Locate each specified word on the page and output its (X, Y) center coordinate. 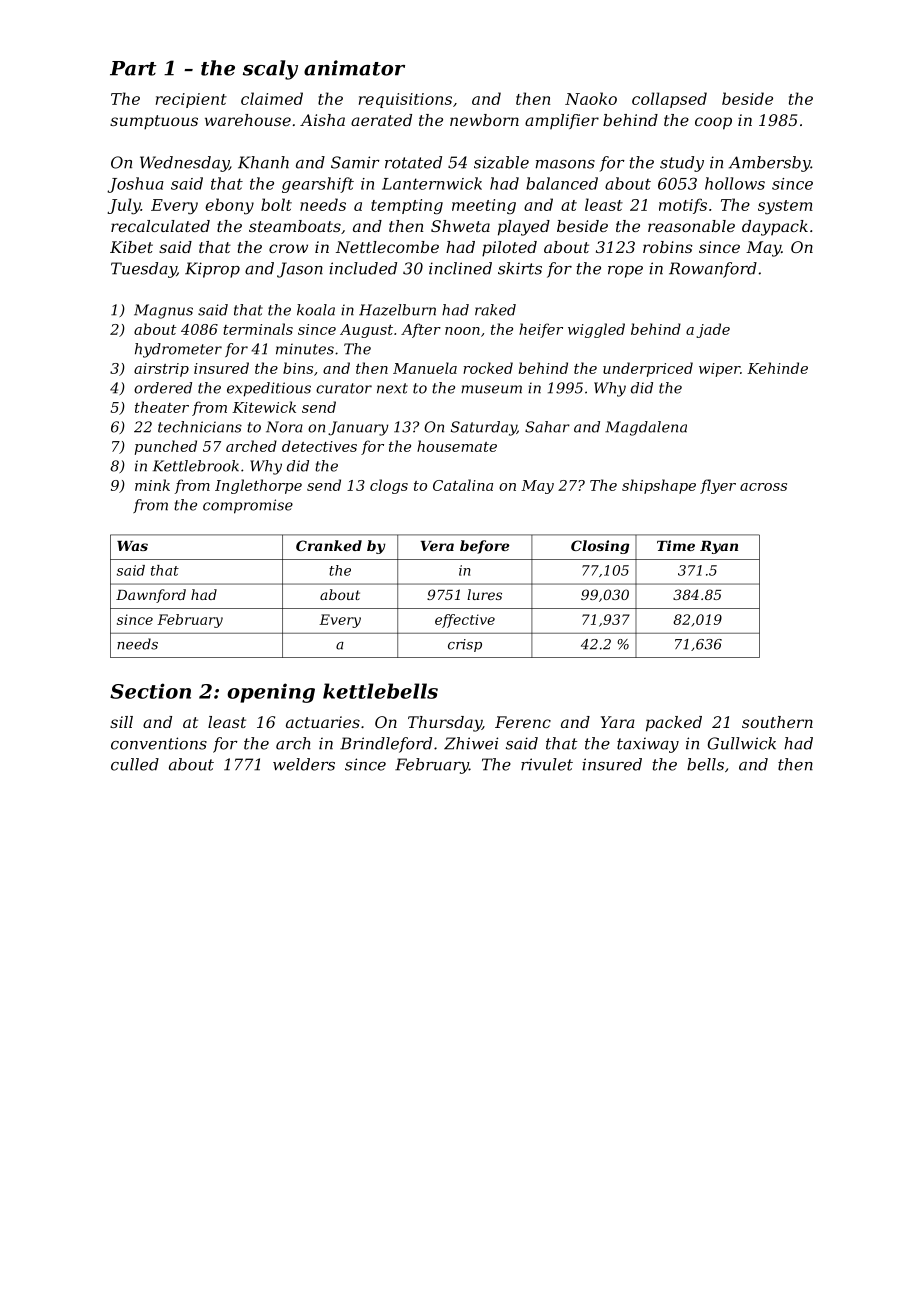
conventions (159, 743)
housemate (457, 446)
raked (495, 310)
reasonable (691, 226)
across (763, 487)
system (785, 207)
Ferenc (523, 722)
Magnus (163, 311)
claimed (272, 98)
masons (565, 164)
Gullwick (742, 743)
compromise (248, 506)
